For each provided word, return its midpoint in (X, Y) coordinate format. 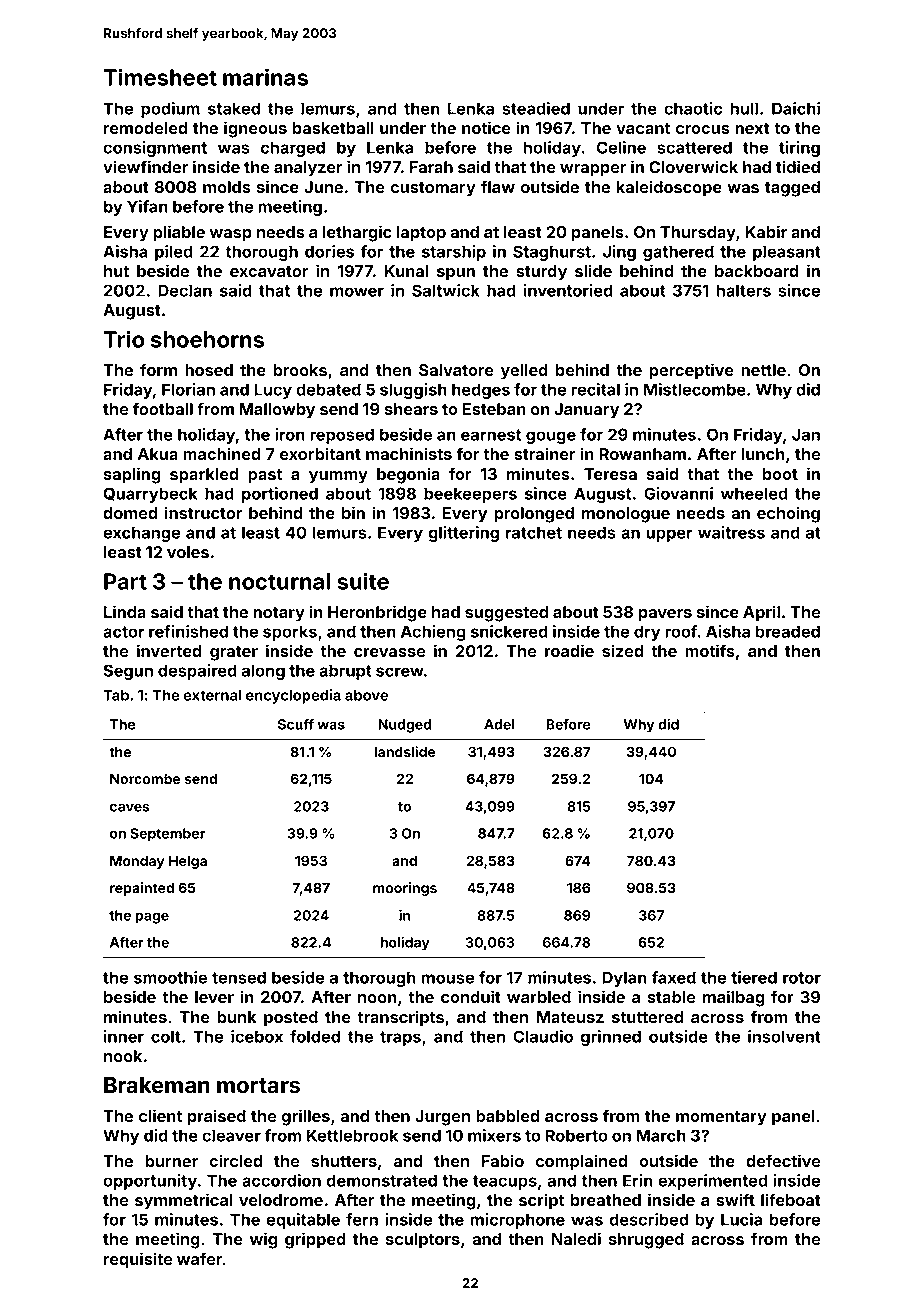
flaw (498, 186)
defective (783, 1160)
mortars (258, 1086)
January (586, 411)
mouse (448, 979)
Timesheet (160, 77)
